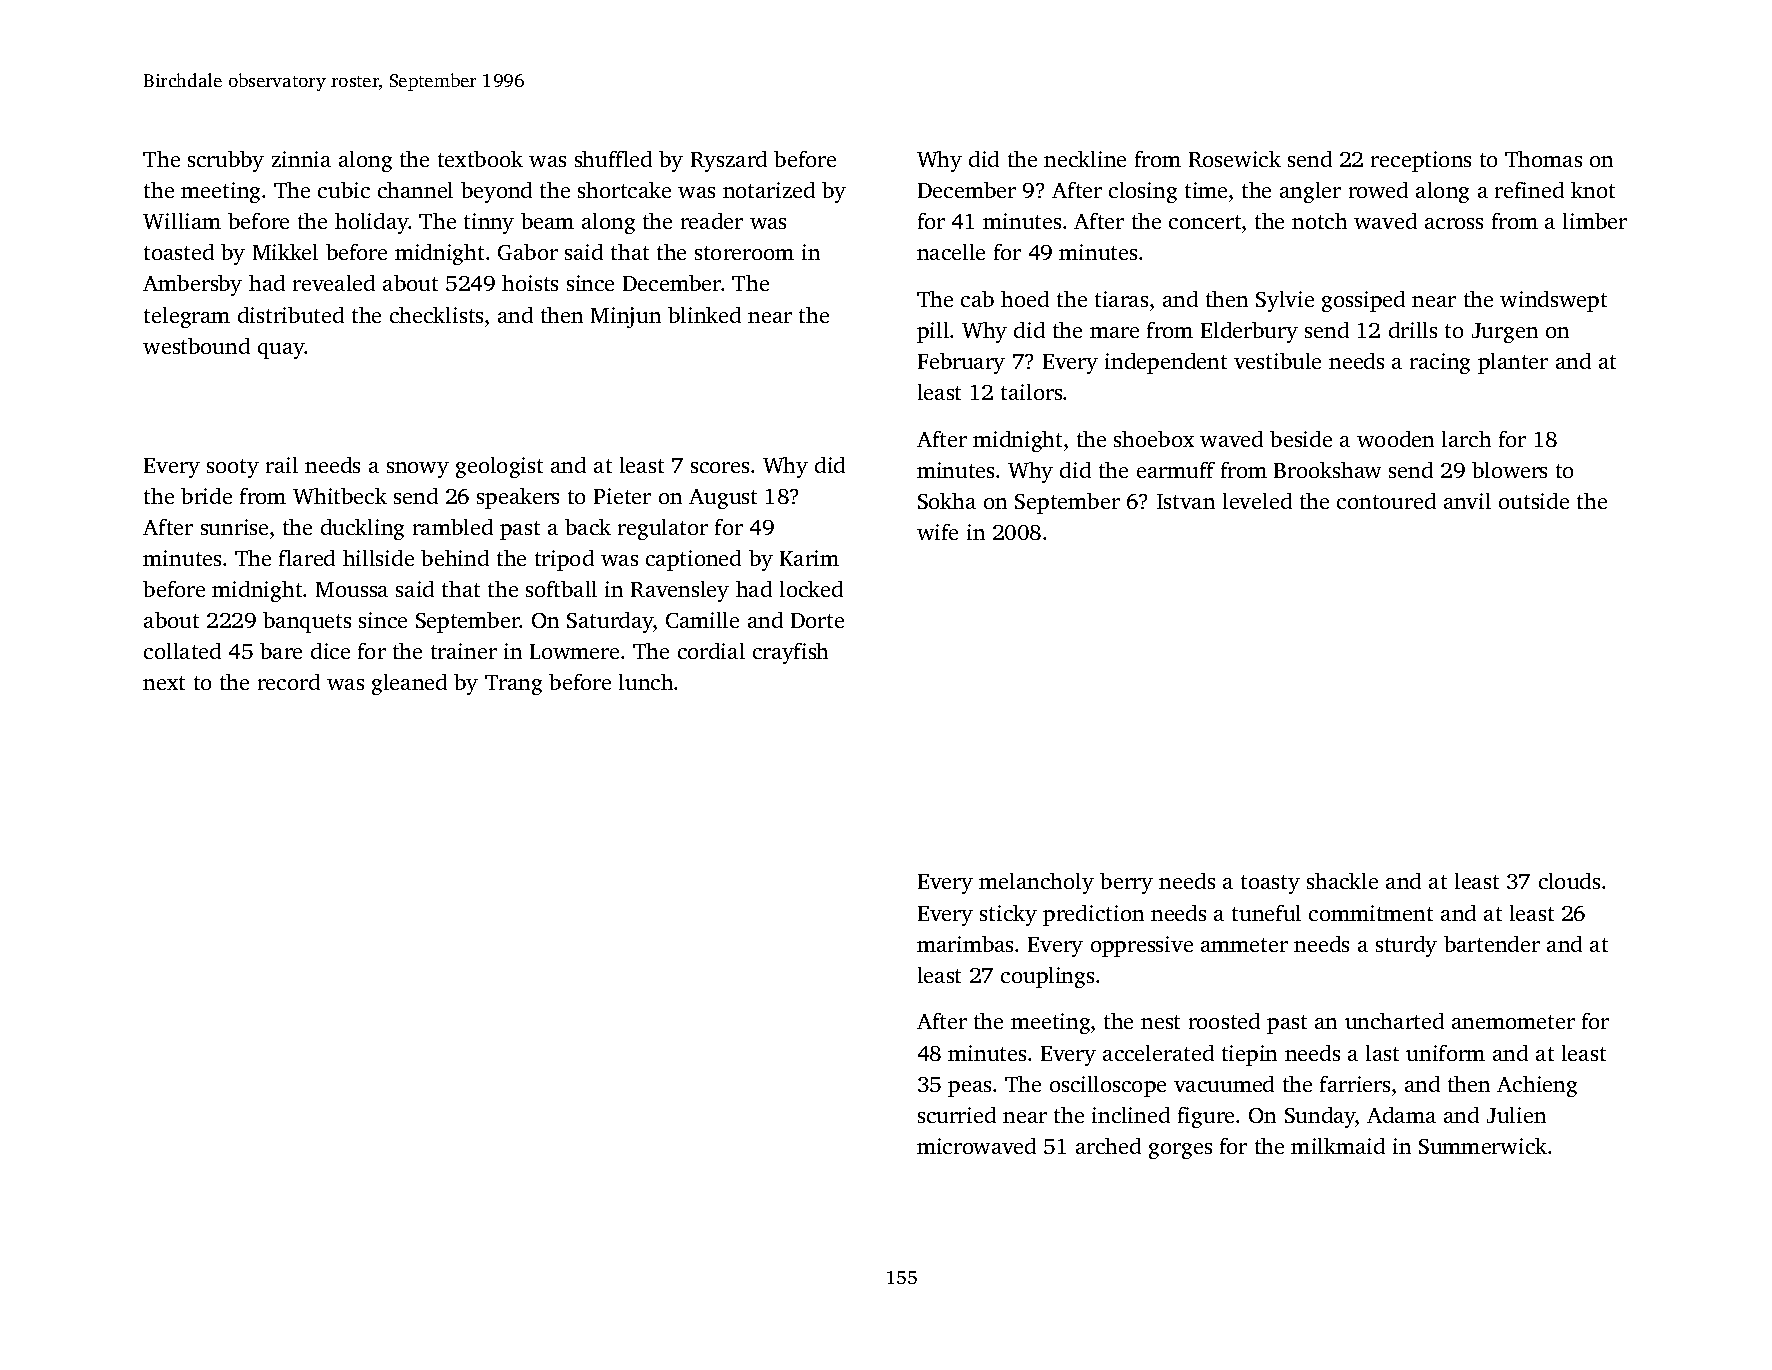 The image size is (1772, 1370). I want to click on scurried, so click(957, 1115).
